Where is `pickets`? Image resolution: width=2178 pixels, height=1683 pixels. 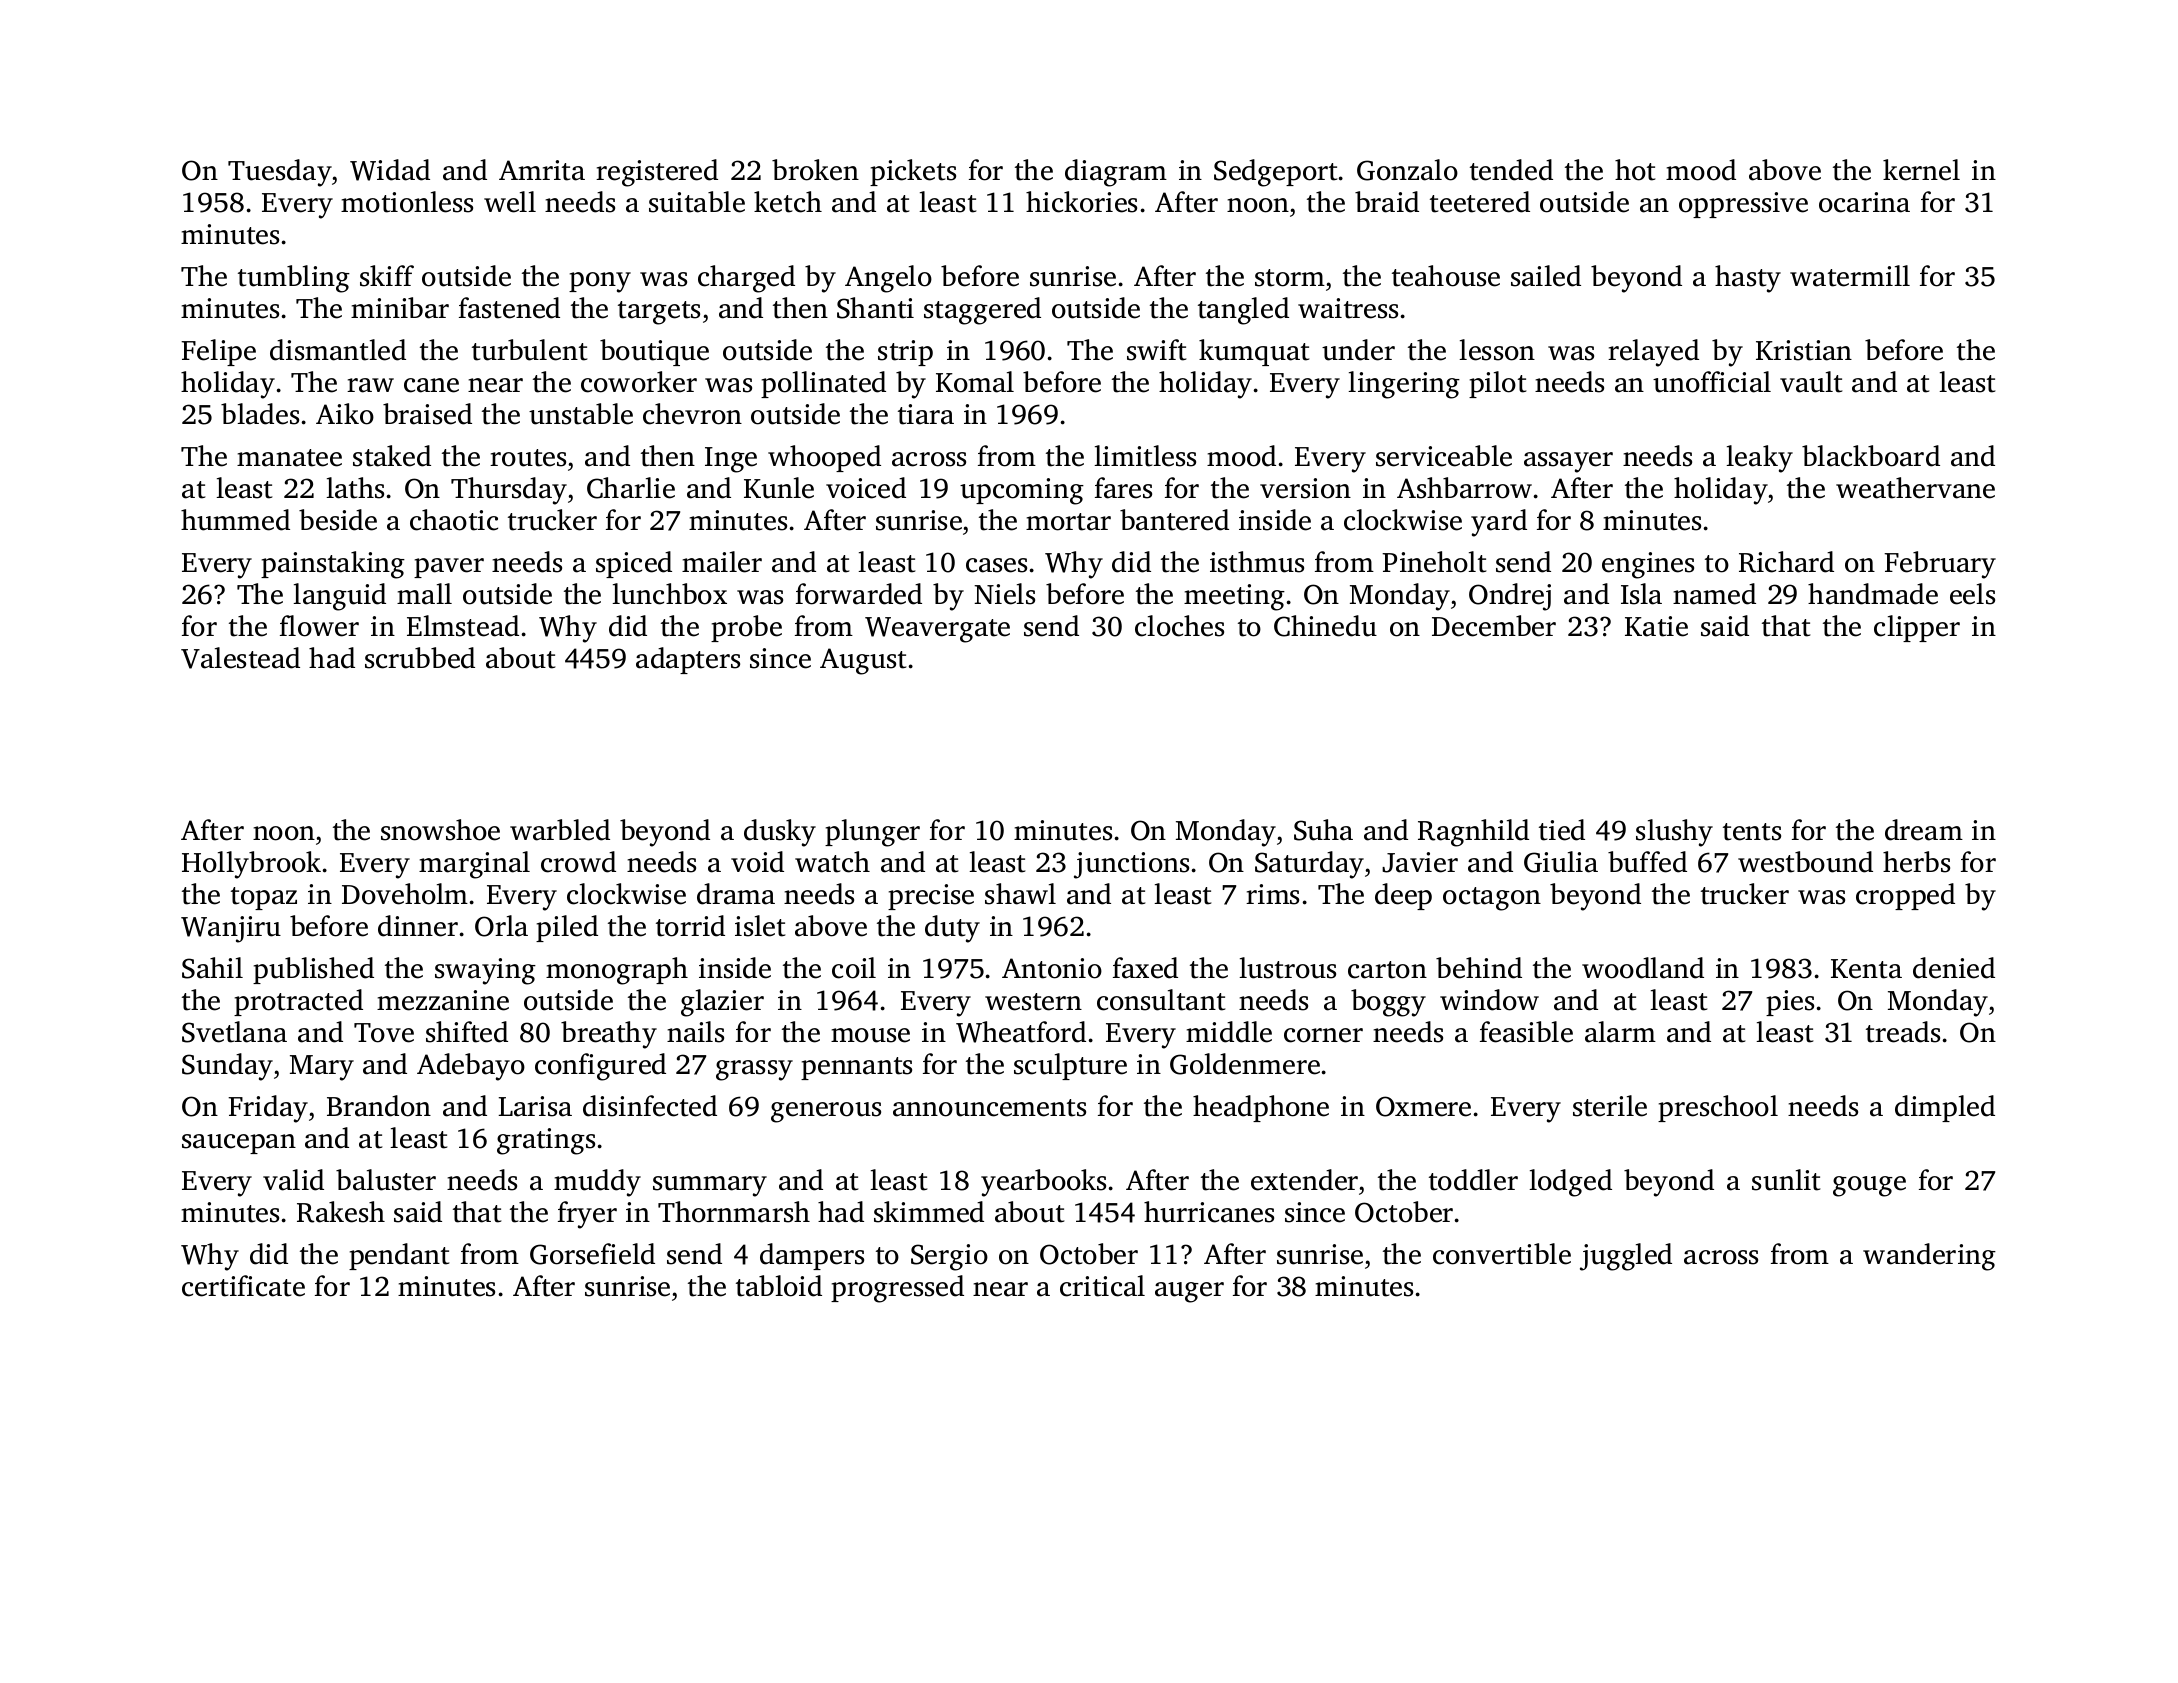
pickets is located at coordinates (913, 172).
